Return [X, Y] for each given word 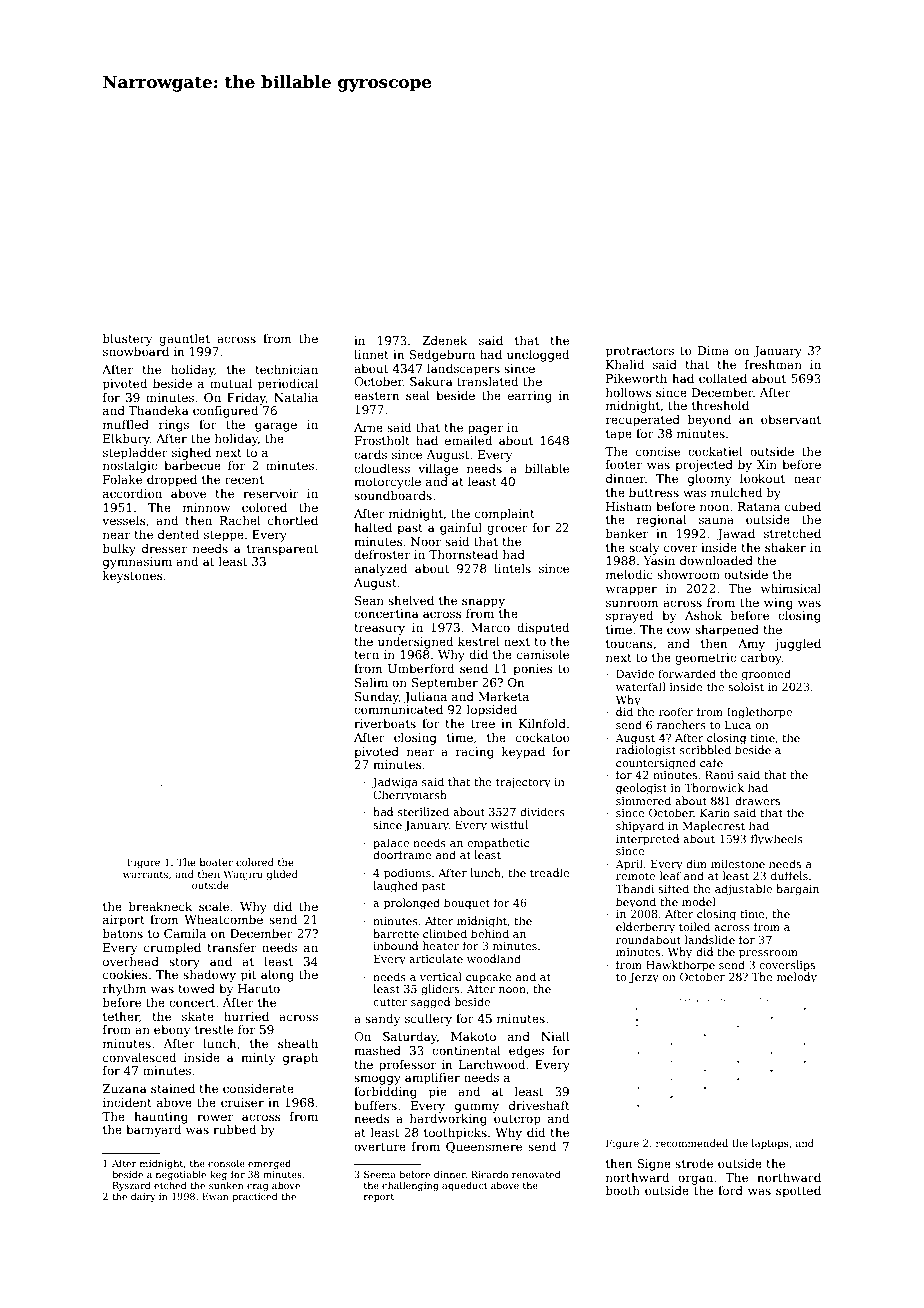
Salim [371, 682]
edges [526, 1052]
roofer [676, 711]
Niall [555, 1036]
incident [127, 1102]
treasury [379, 629]
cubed [803, 506]
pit [248, 976]
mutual [231, 383]
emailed [468, 440]
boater [216, 862]
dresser [164, 548]
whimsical [791, 588]
